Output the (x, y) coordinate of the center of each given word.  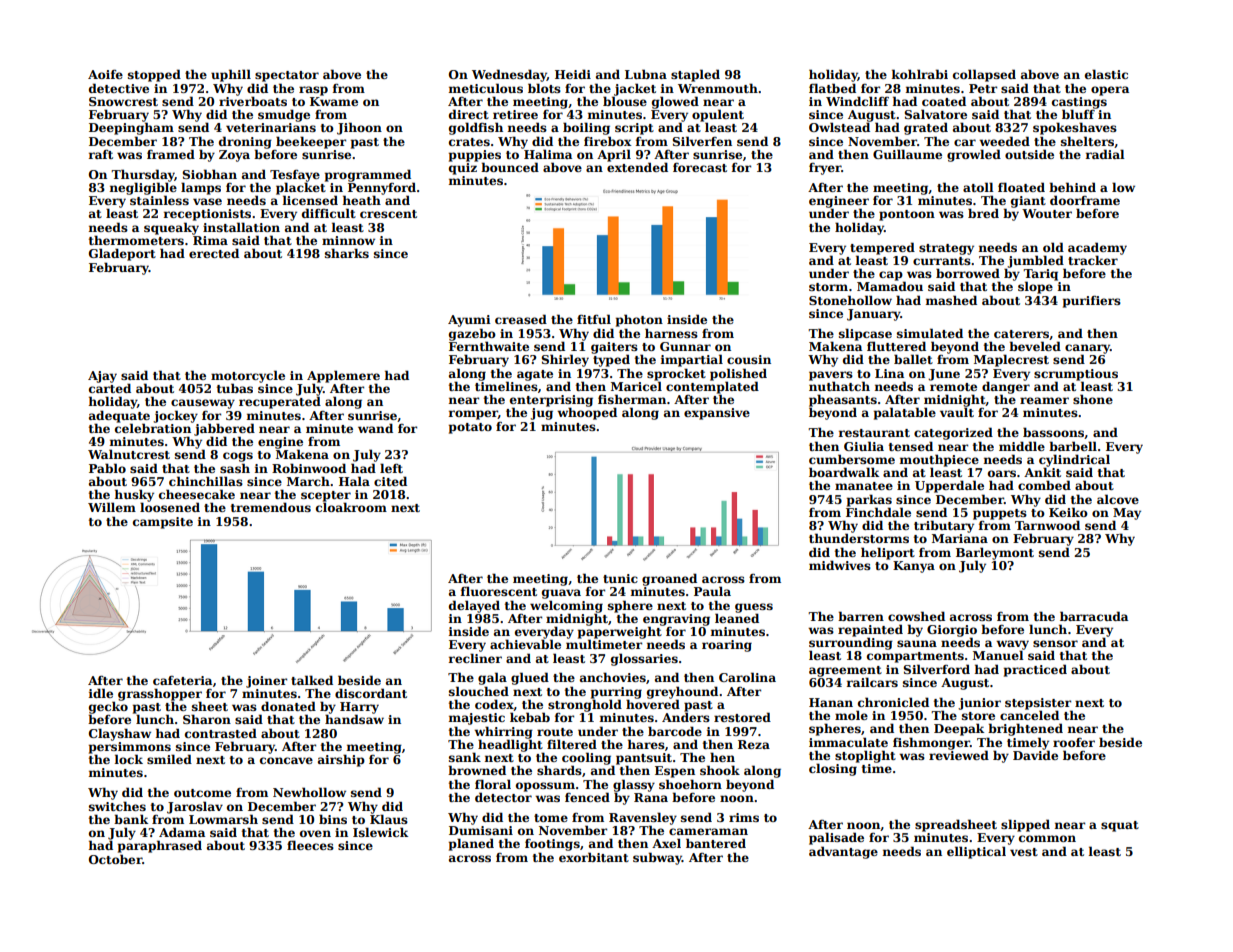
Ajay (102, 377)
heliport (888, 553)
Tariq (1040, 275)
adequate (119, 416)
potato (470, 428)
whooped (587, 413)
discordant (371, 693)
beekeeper (311, 142)
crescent (388, 214)
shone (1093, 399)
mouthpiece (939, 460)
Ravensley (643, 818)
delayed (474, 606)
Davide (1035, 755)
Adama (182, 832)
